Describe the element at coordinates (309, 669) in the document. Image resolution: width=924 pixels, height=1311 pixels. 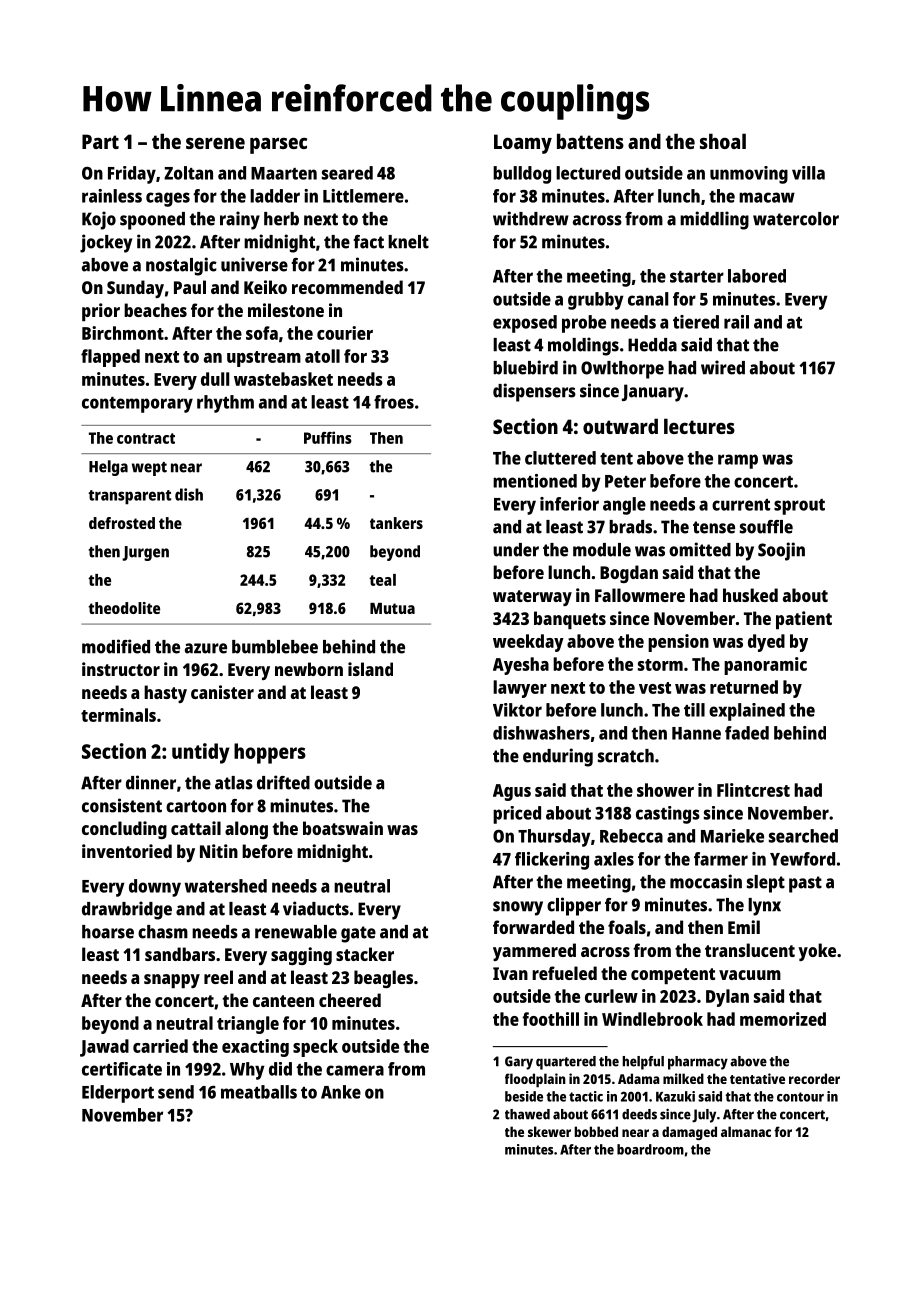
I see `newborn` at that location.
